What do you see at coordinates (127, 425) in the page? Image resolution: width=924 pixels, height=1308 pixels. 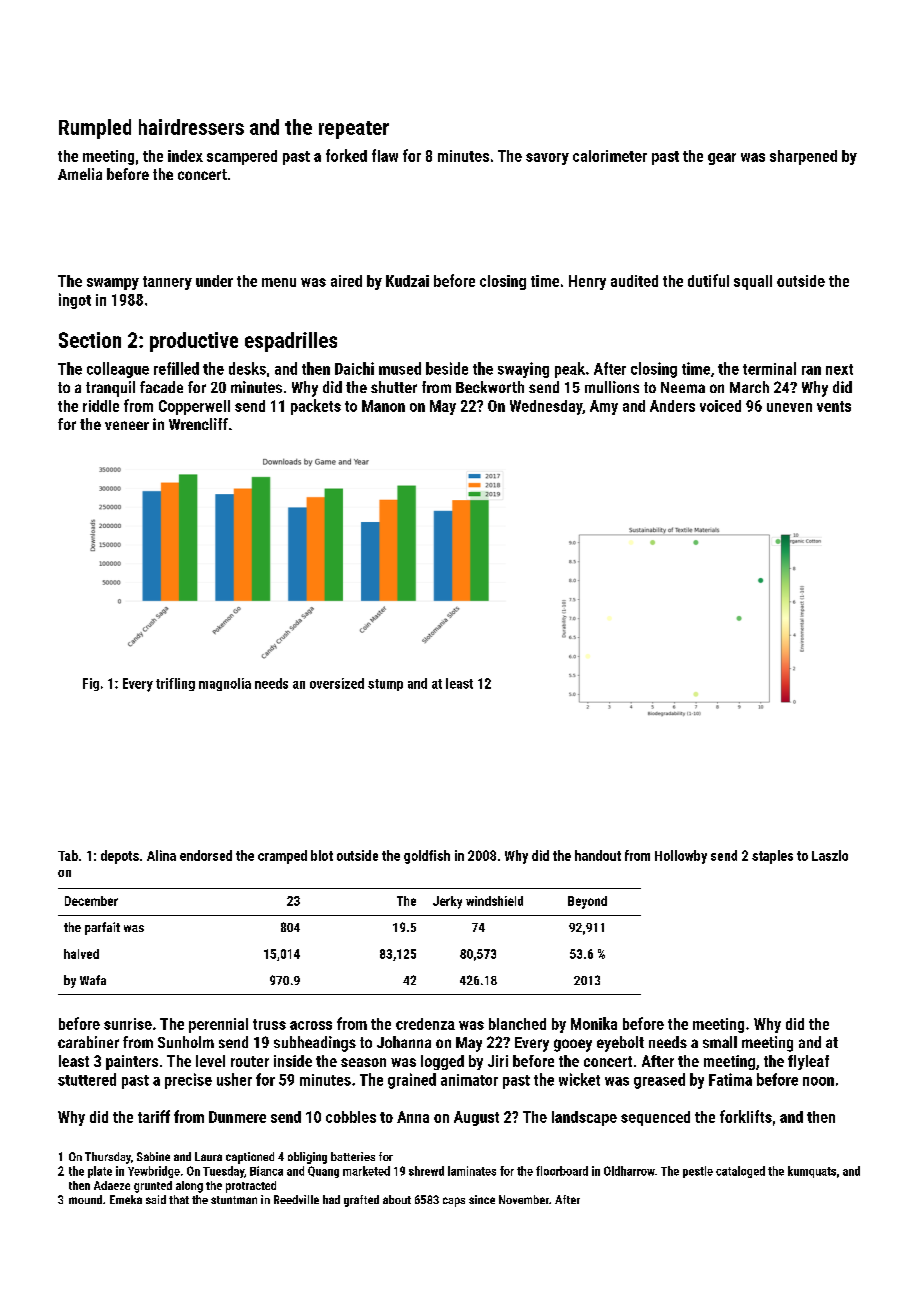 I see `veneer` at bounding box center [127, 425].
